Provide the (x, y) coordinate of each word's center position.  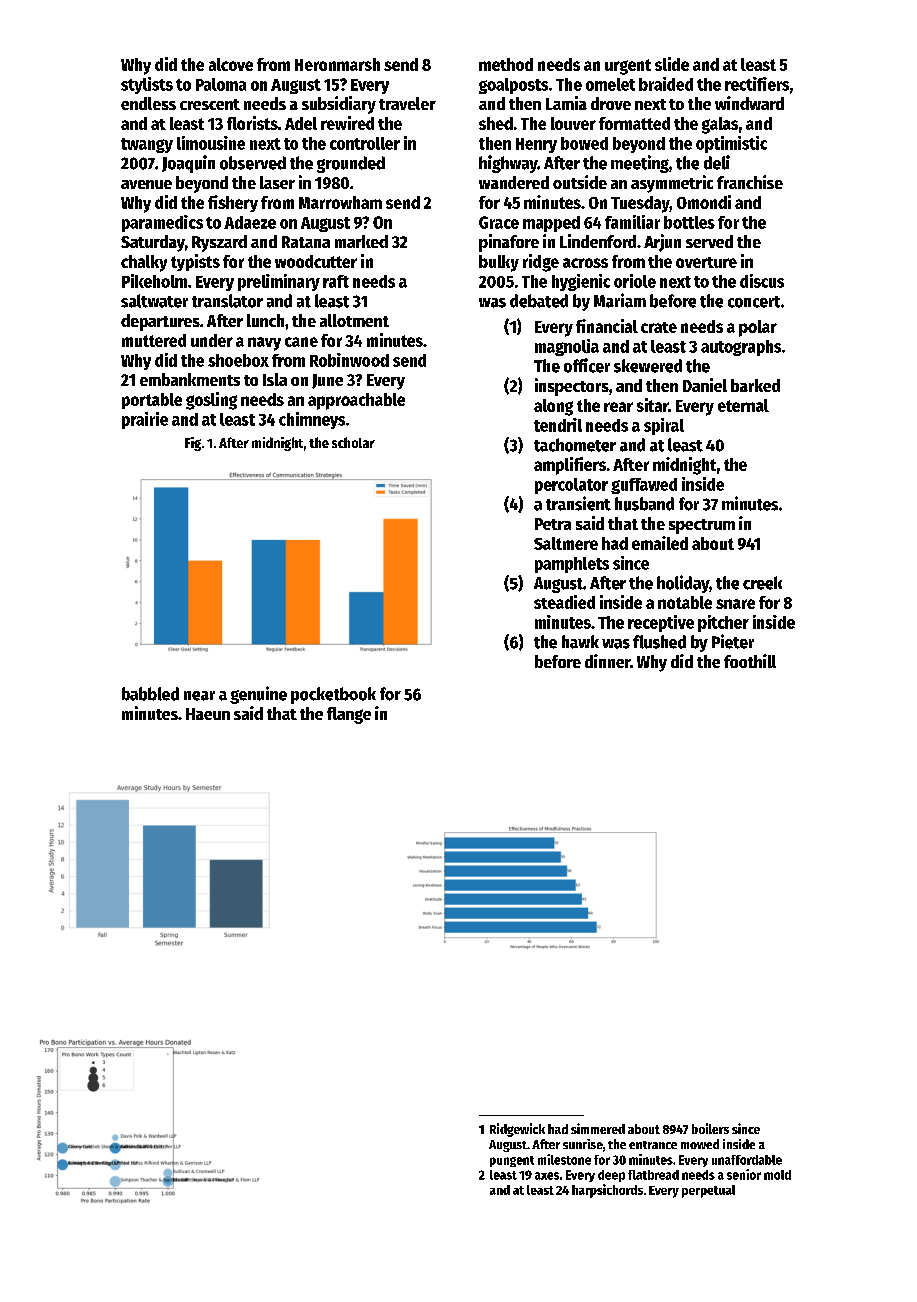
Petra (553, 524)
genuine (258, 695)
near (199, 696)
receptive (661, 623)
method (506, 64)
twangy (147, 145)
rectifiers (757, 84)
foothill (750, 661)
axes (547, 1176)
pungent (512, 1161)
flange (349, 715)
